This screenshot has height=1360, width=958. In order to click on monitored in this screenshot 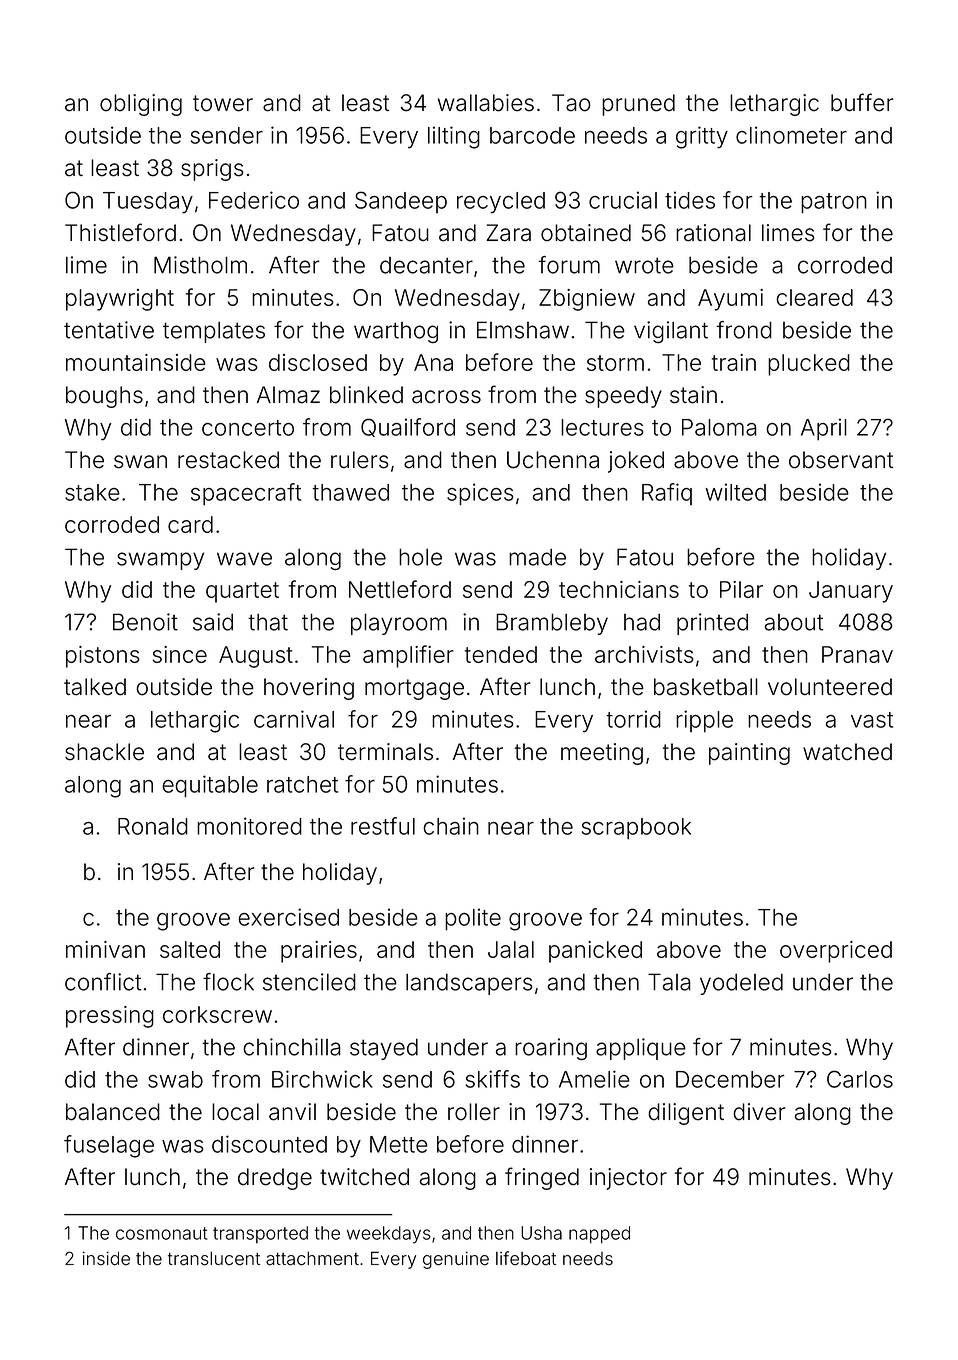, I will do `click(249, 826)`.
